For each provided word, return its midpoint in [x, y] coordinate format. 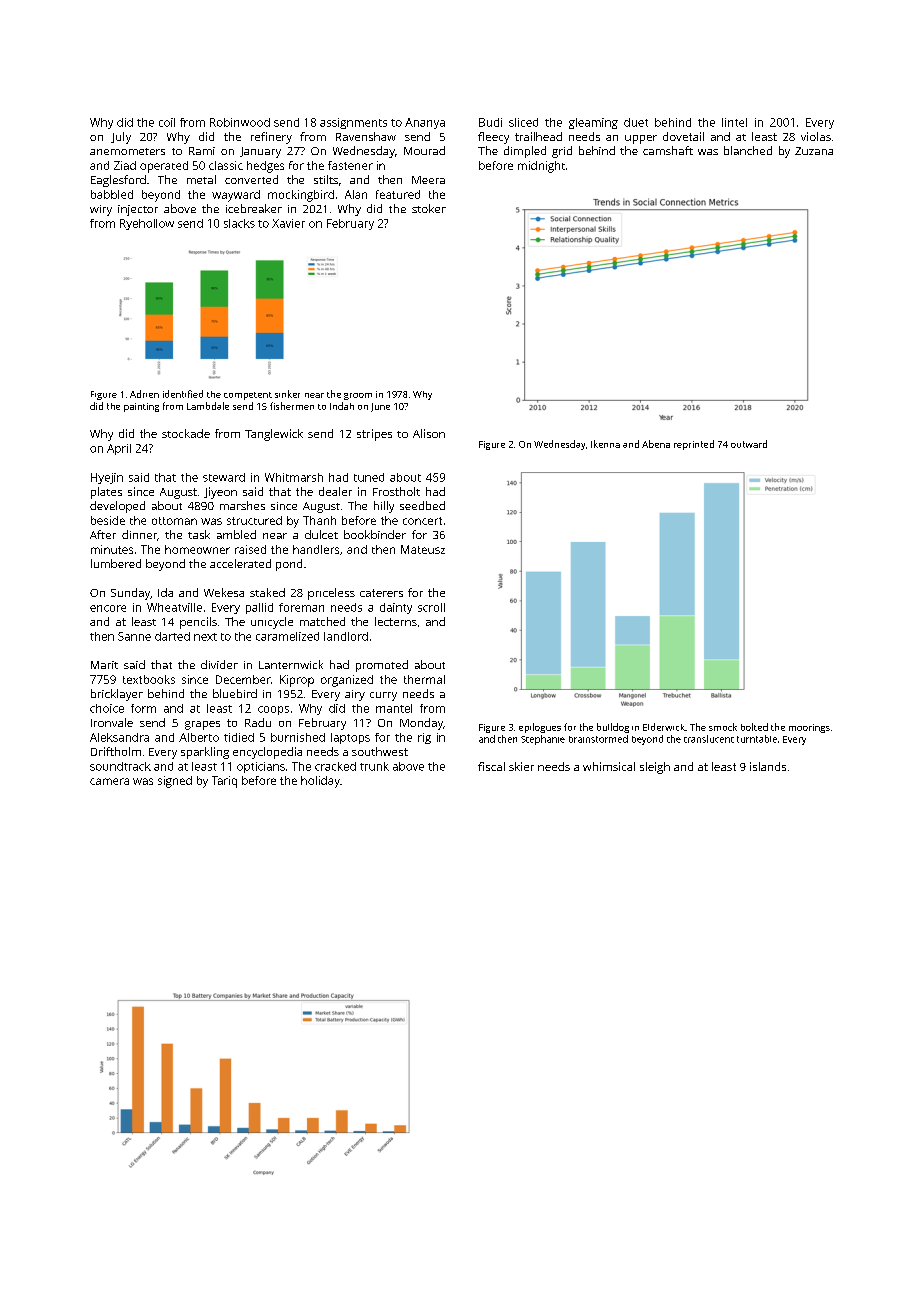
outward [749, 444]
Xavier [288, 223]
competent [248, 396]
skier [521, 766]
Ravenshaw [366, 136]
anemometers [127, 151]
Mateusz [423, 549]
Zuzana [814, 151]
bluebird [235, 693]
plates [106, 493]
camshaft [668, 150]
